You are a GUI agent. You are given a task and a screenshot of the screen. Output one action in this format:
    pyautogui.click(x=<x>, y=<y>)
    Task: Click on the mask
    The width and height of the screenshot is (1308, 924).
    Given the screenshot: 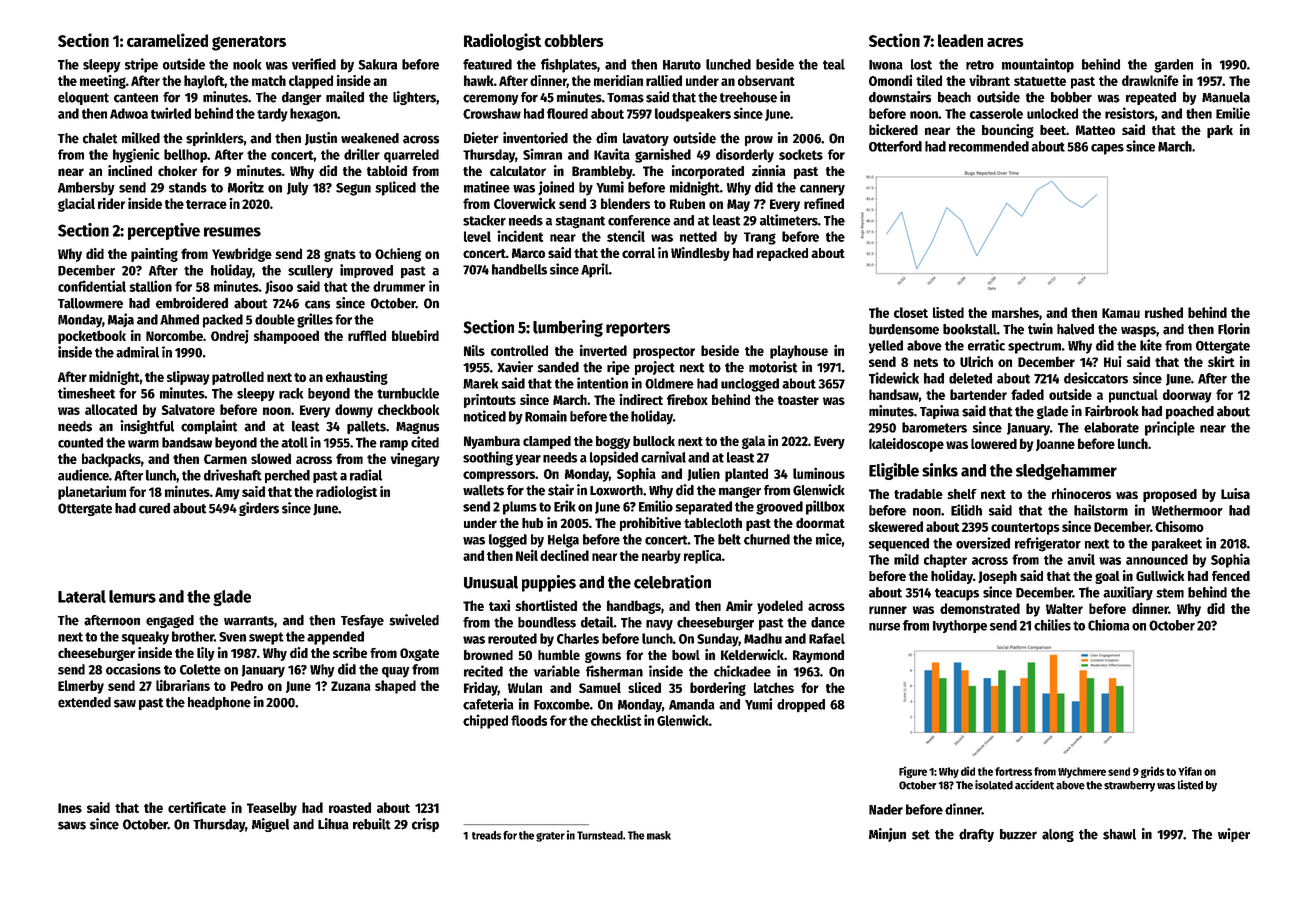 What is the action you would take?
    pyautogui.click(x=659, y=835)
